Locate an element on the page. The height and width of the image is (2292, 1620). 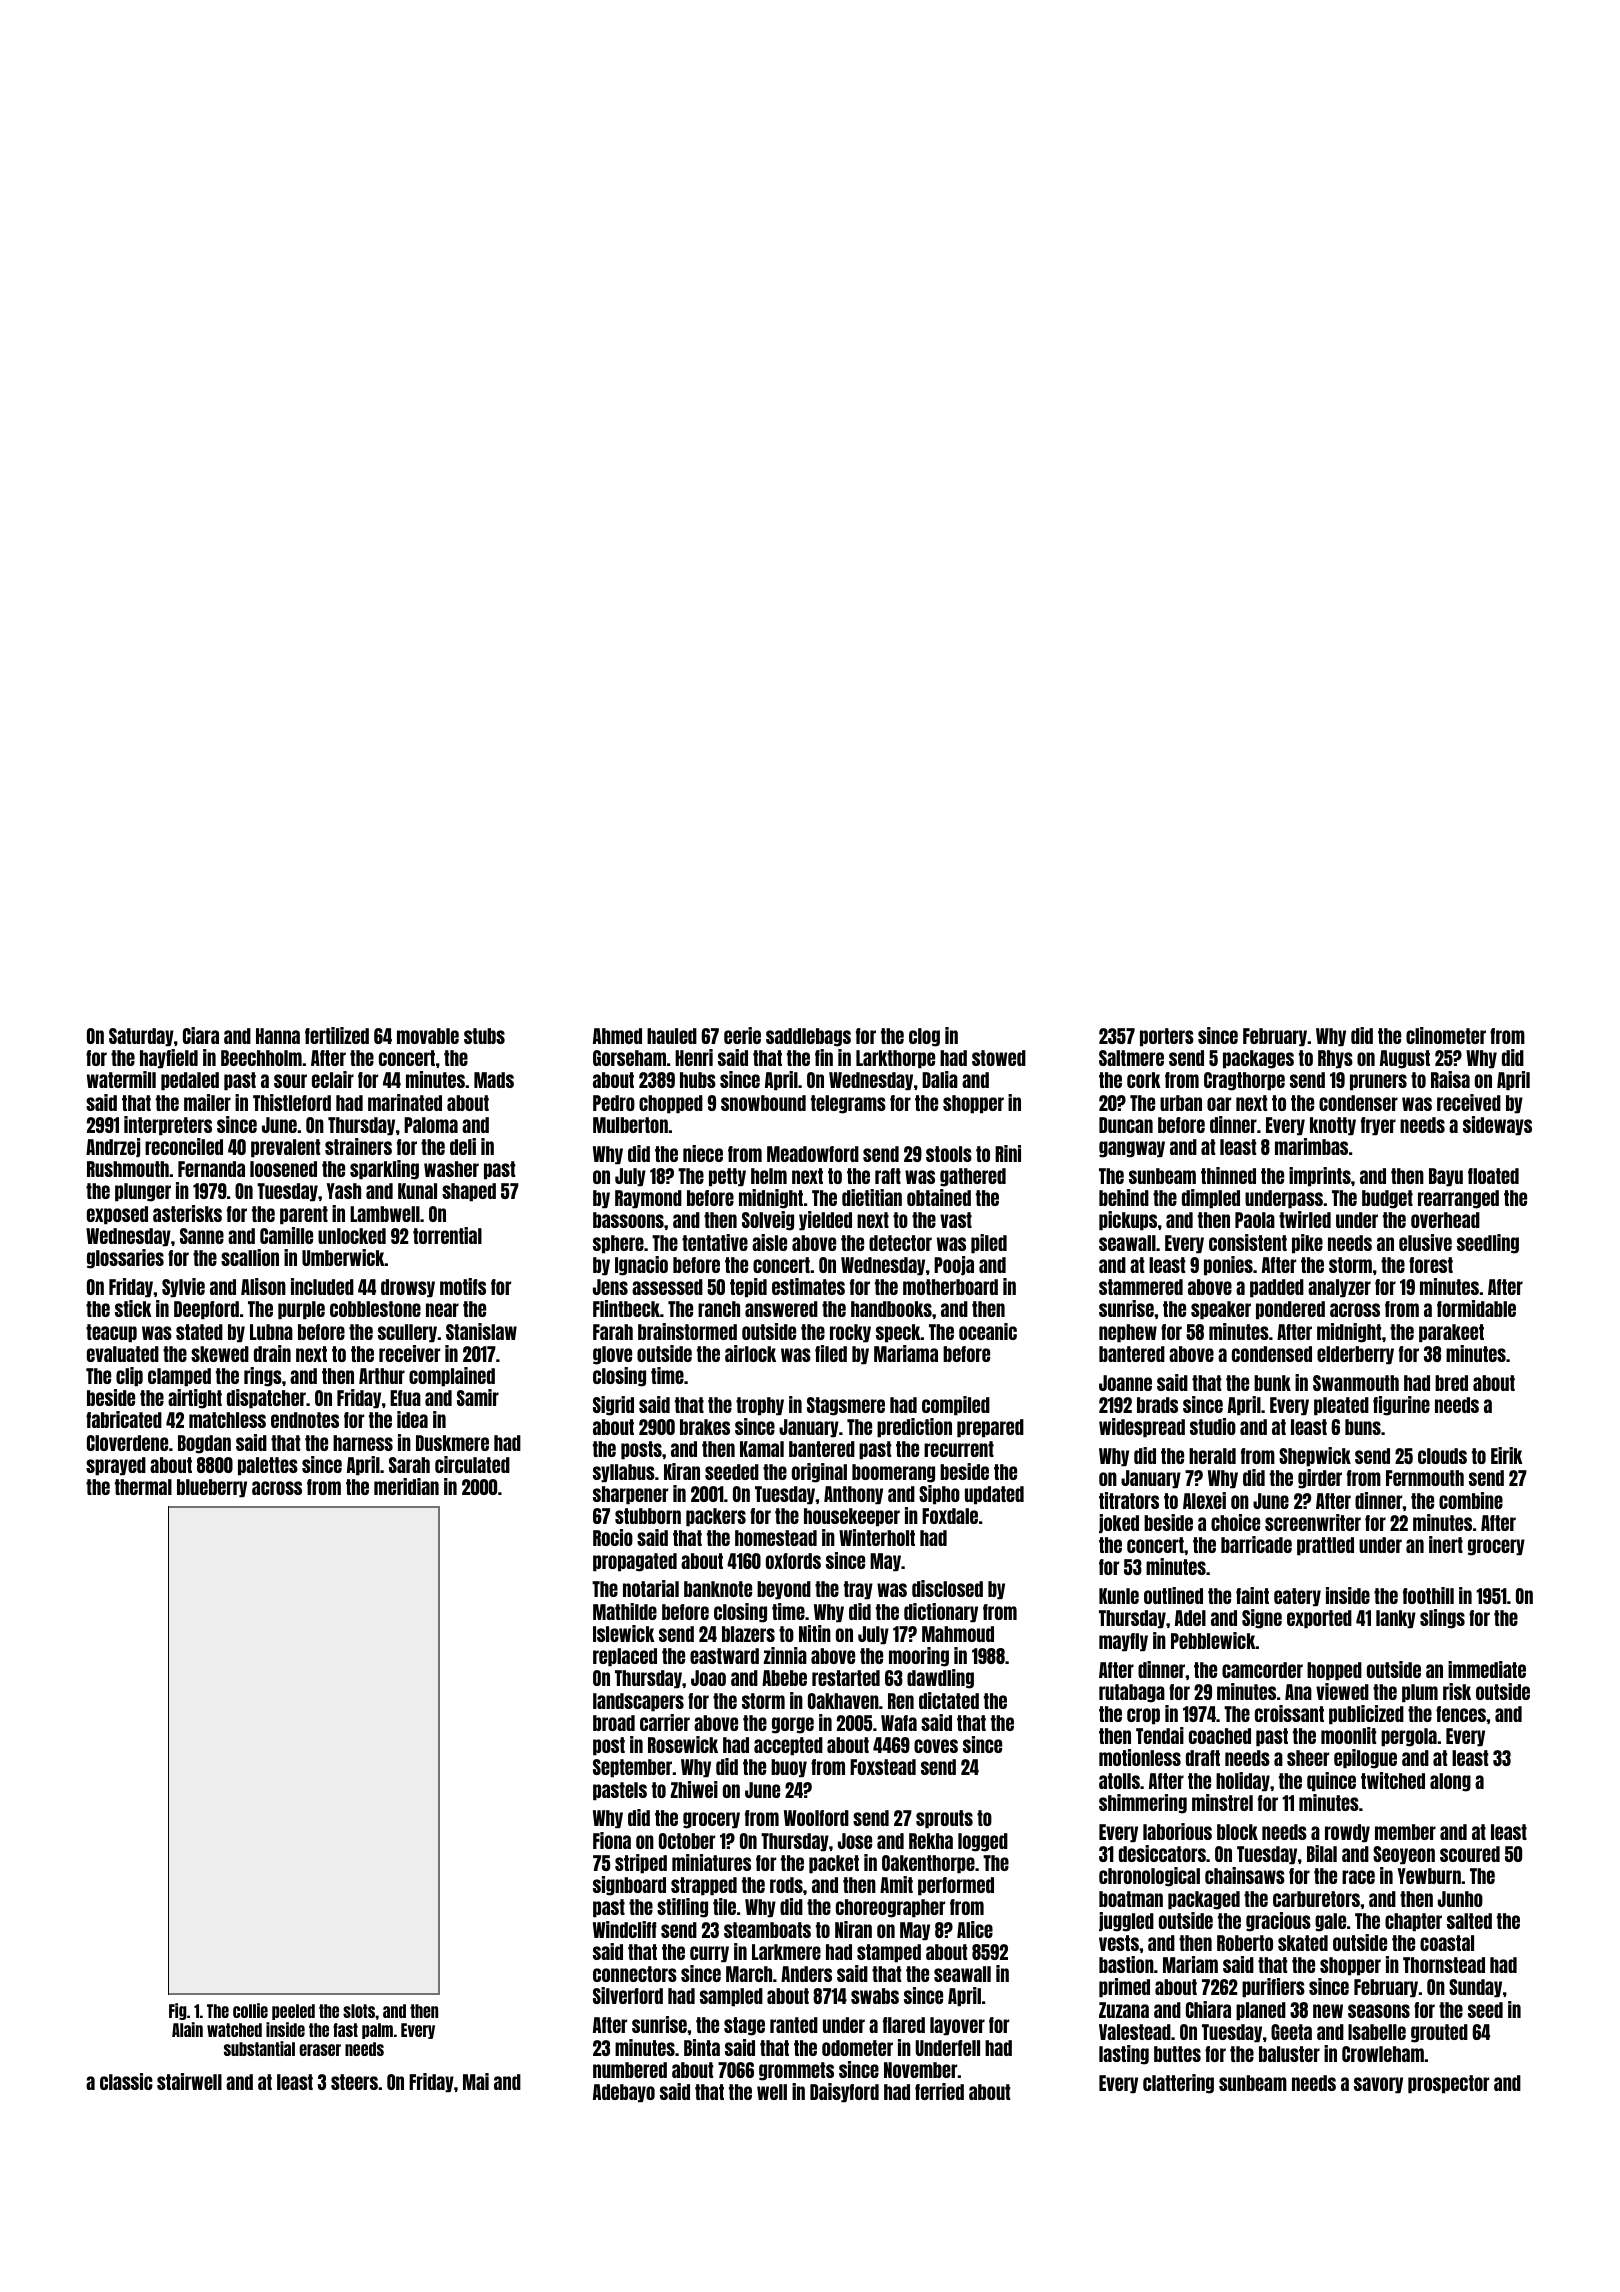
knotty is located at coordinates (1333, 1126).
